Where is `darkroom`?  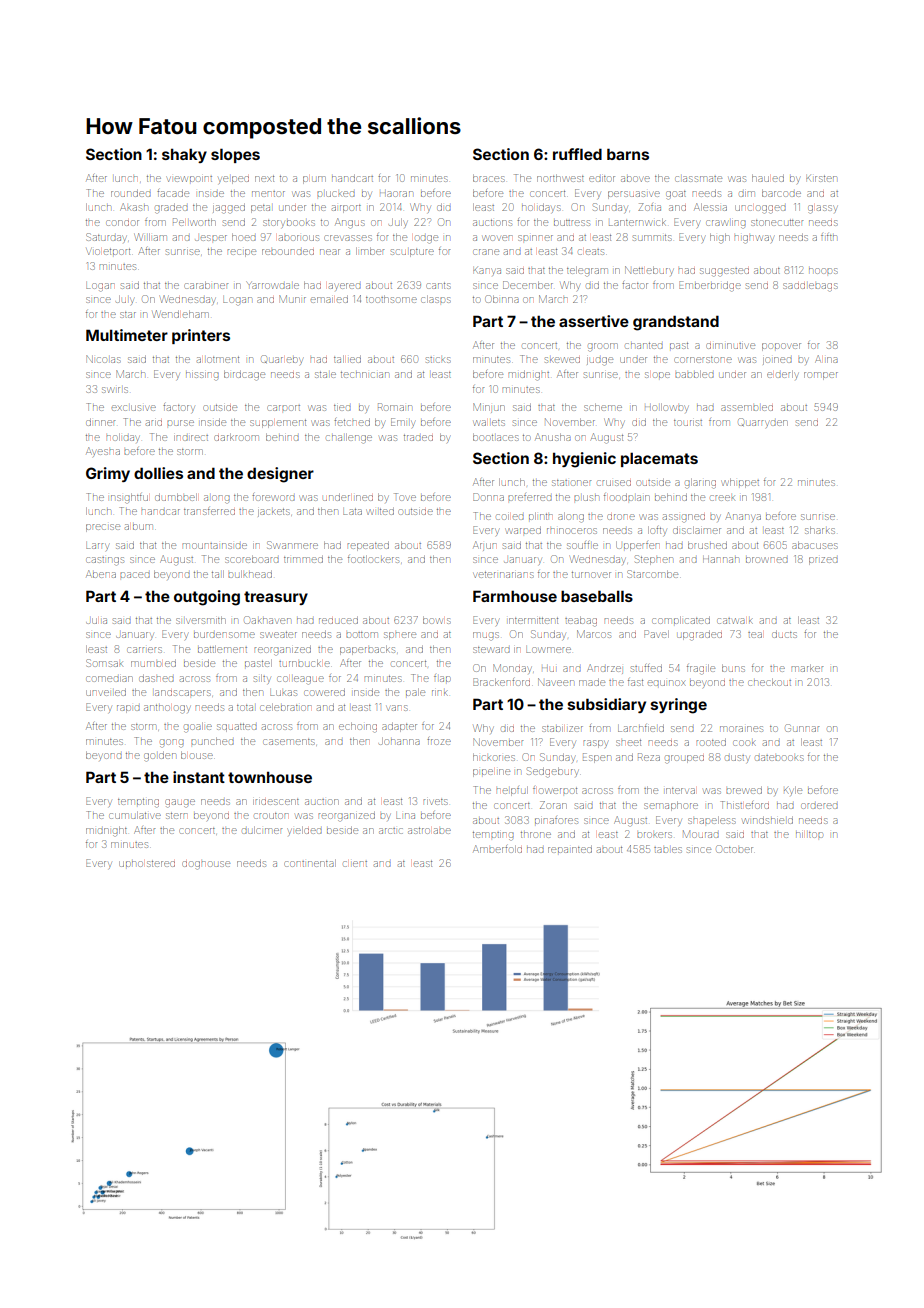 darkroom is located at coordinates (236, 437).
